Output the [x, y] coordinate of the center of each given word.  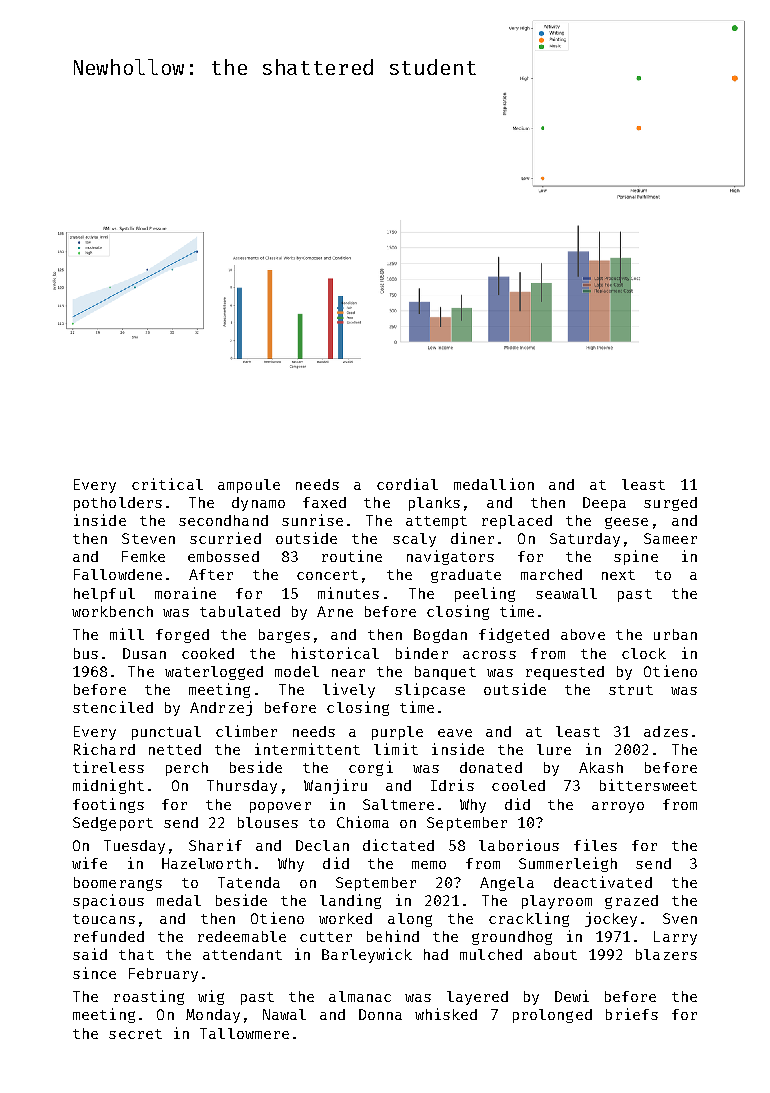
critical [167, 484]
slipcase [430, 690]
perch [187, 769]
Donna [380, 1014]
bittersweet [648, 785]
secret [135, 1034]
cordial [407, 484]
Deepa [604, 504]
